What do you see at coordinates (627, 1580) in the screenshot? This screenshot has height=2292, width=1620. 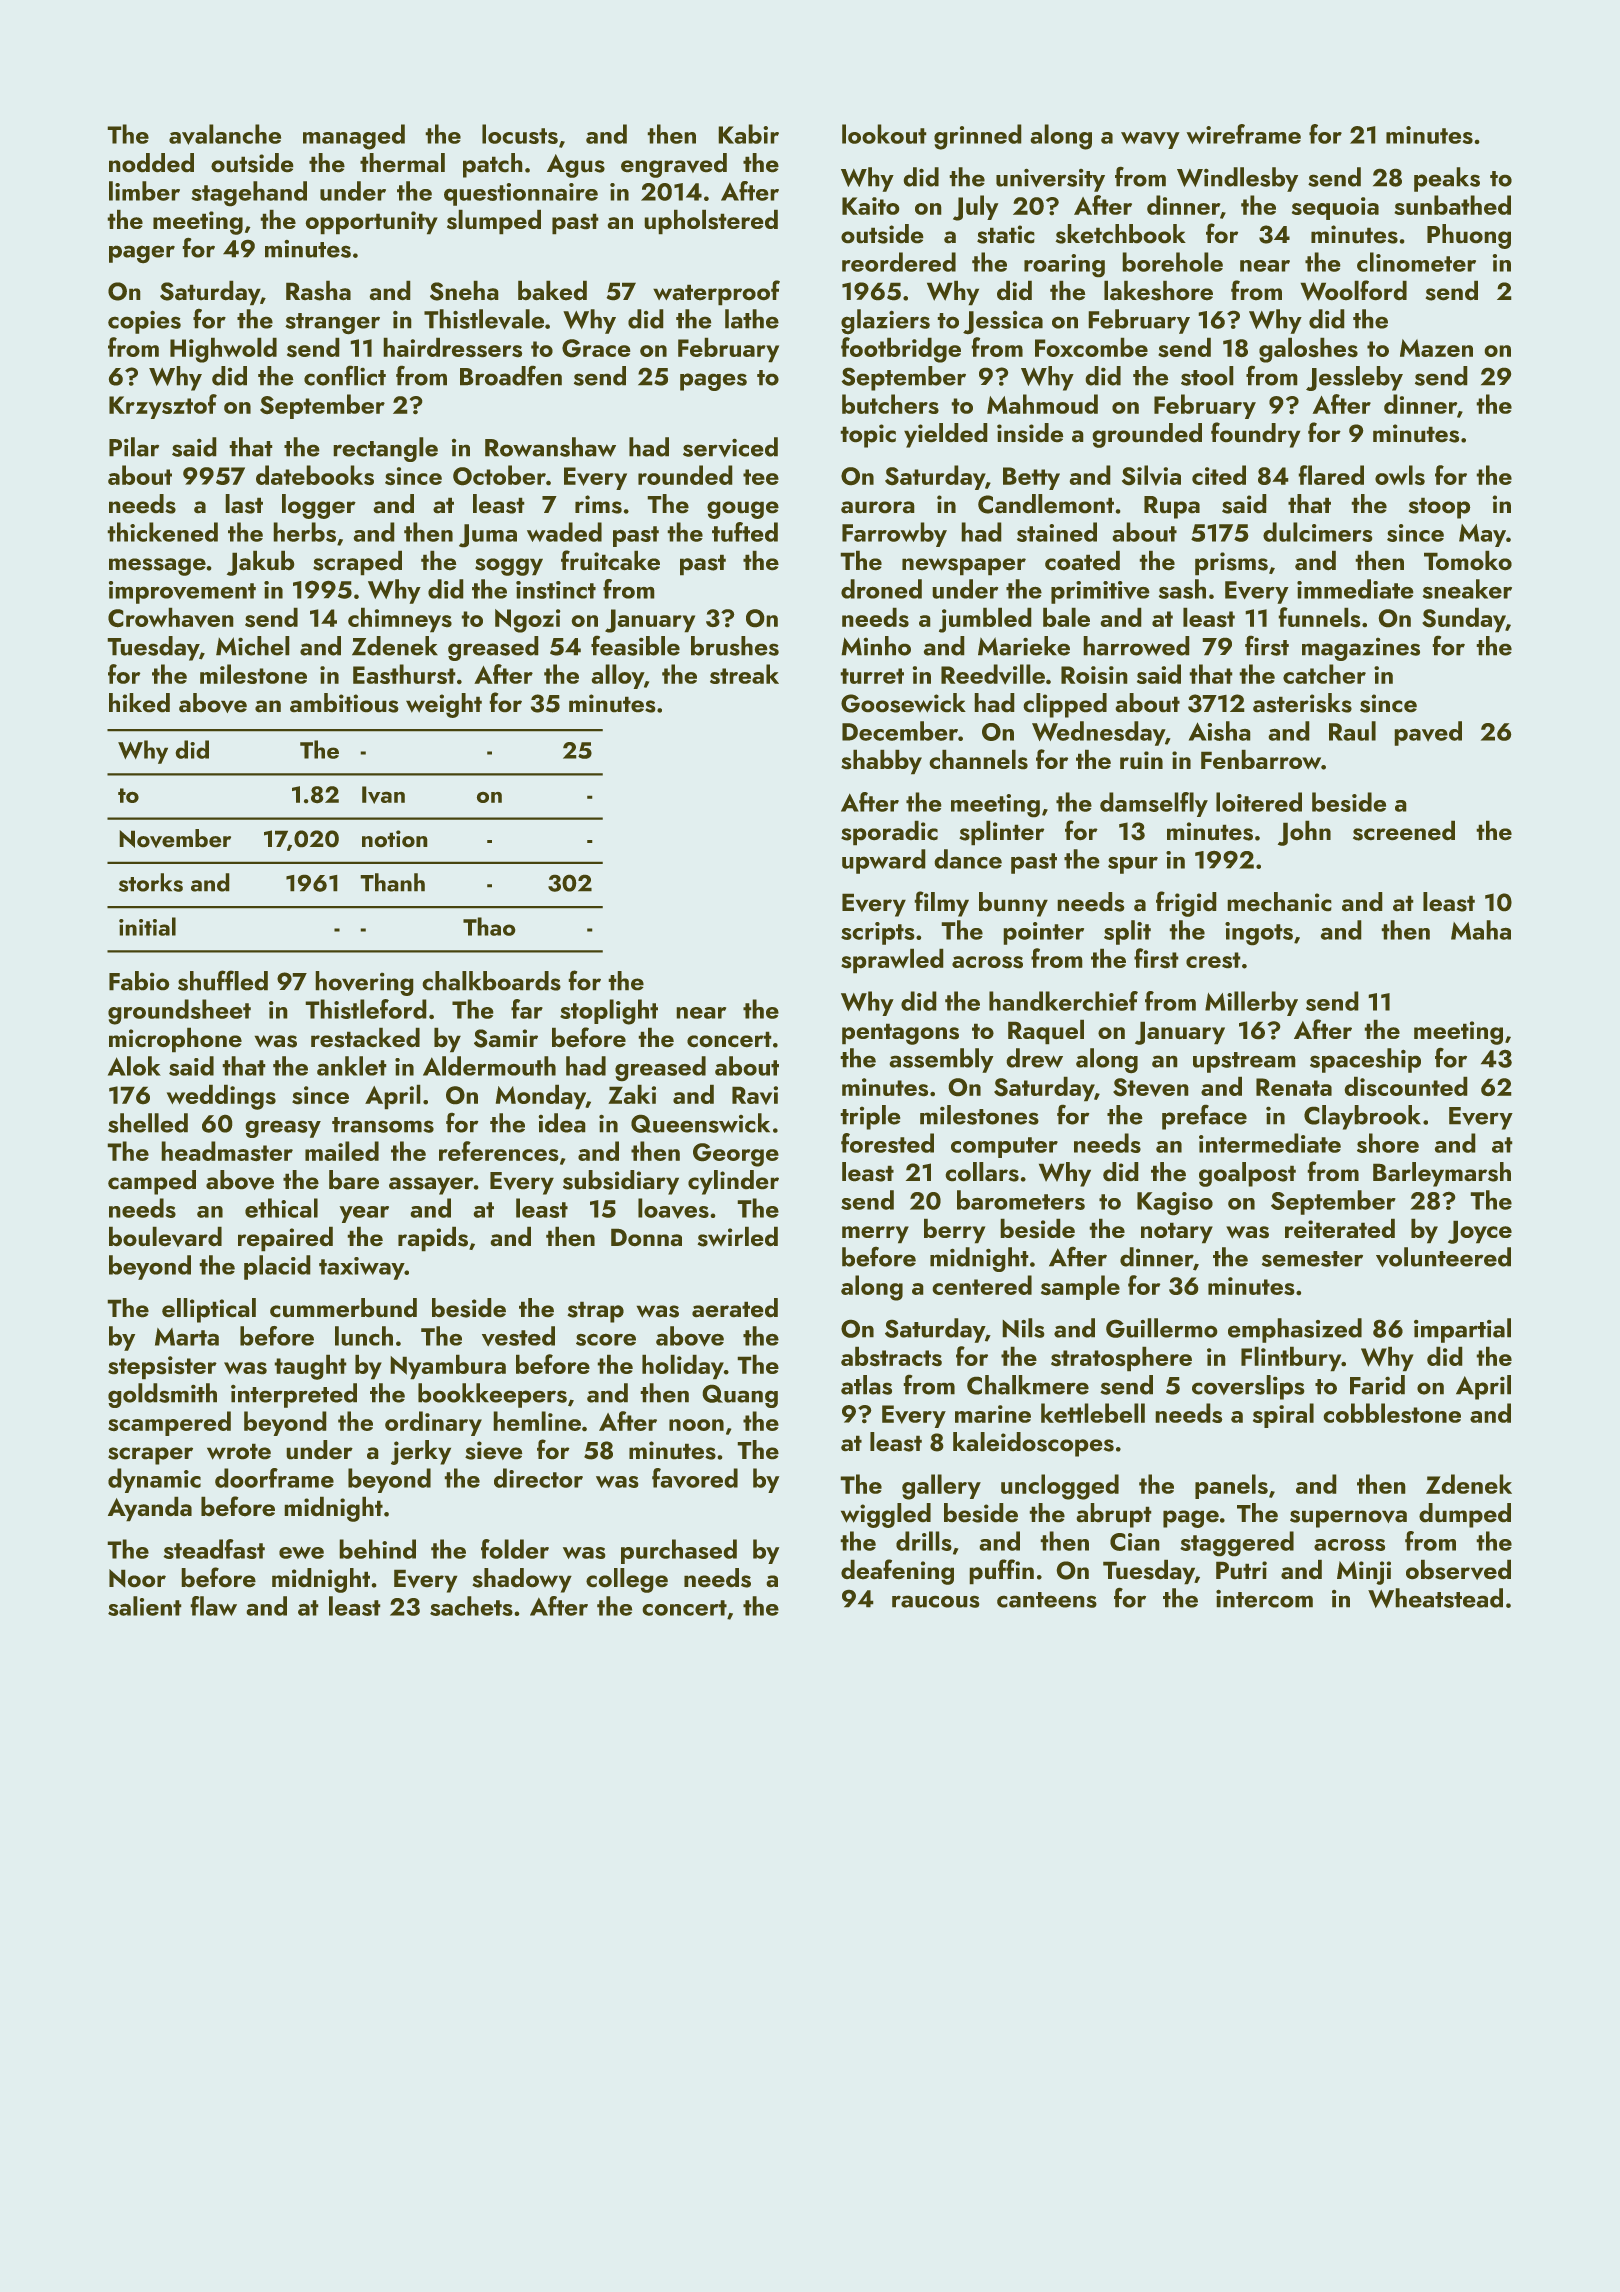 I see `college` at bounding box center [627, 1580].
